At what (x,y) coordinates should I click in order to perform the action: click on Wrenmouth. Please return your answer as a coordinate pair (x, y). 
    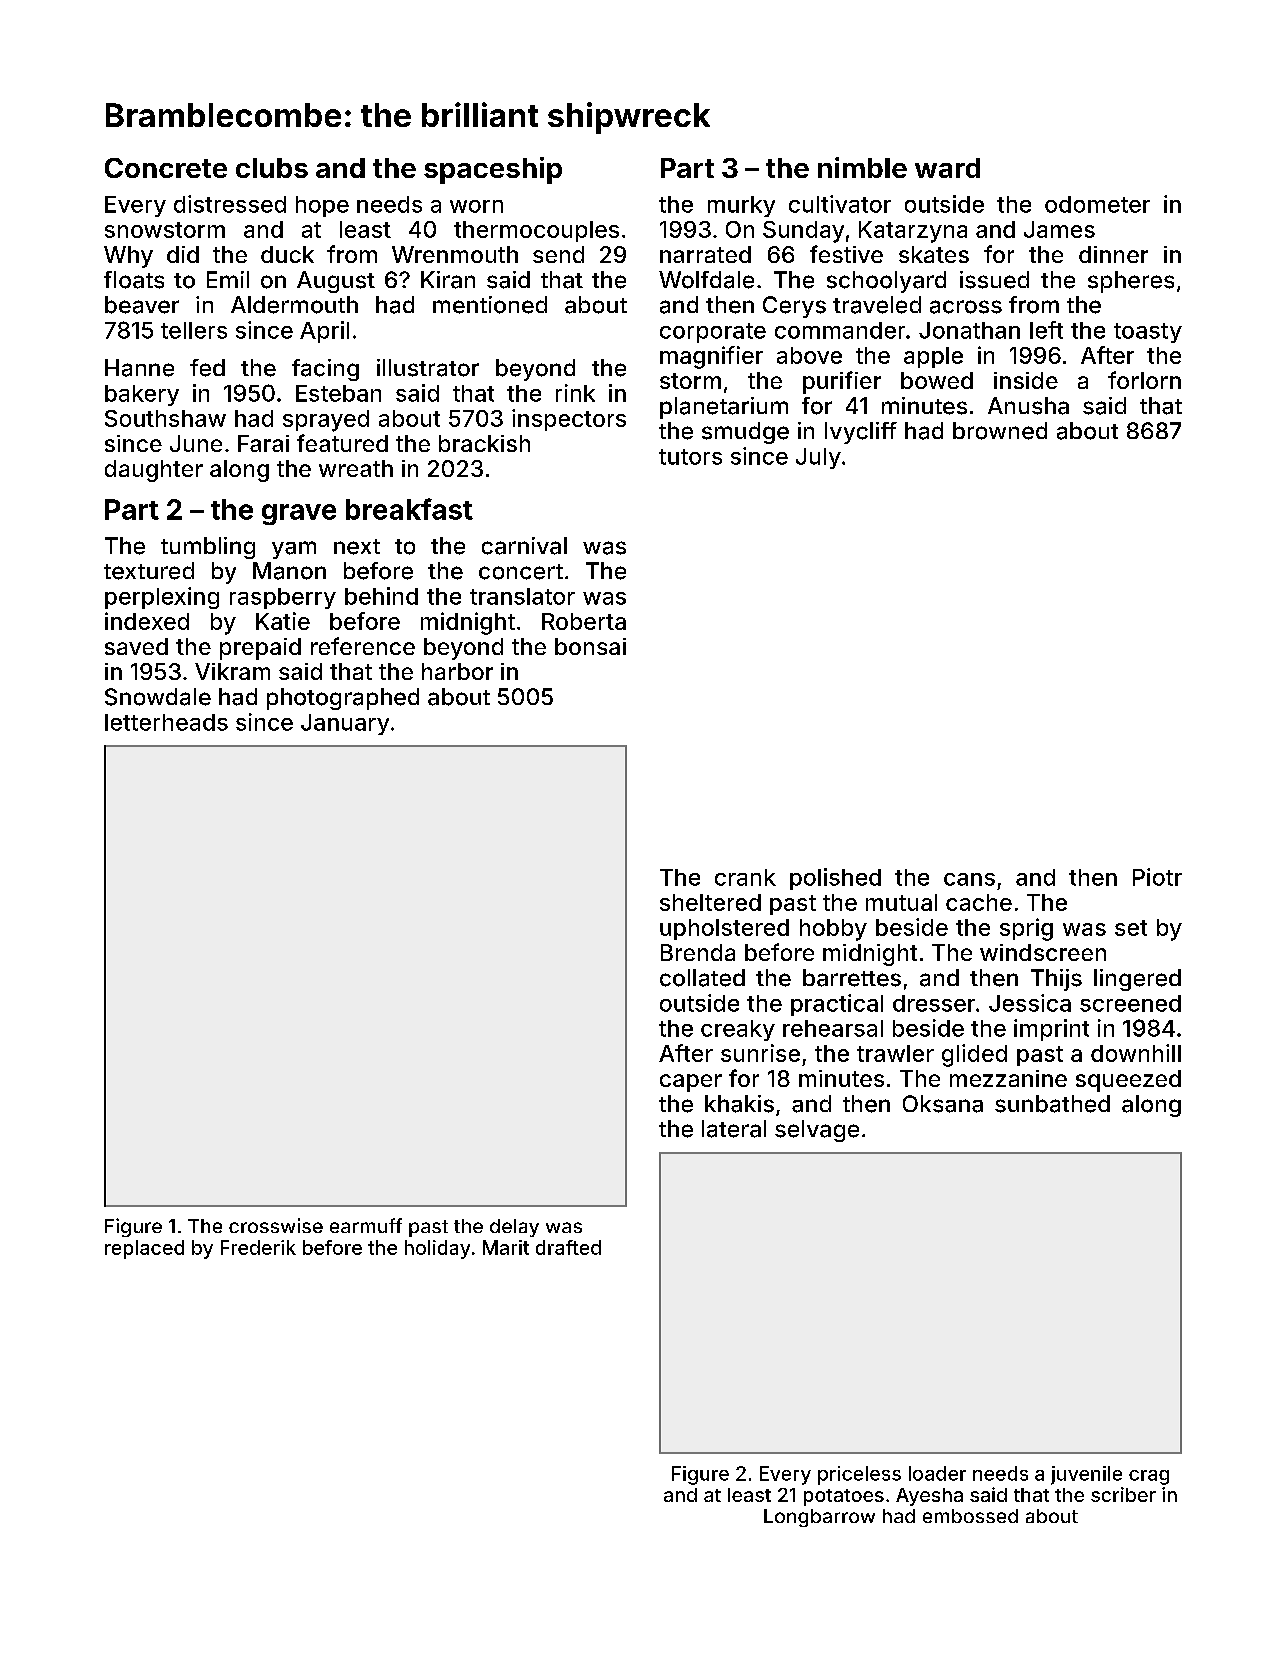
    Looking at the image, I should click on (455, 254).
